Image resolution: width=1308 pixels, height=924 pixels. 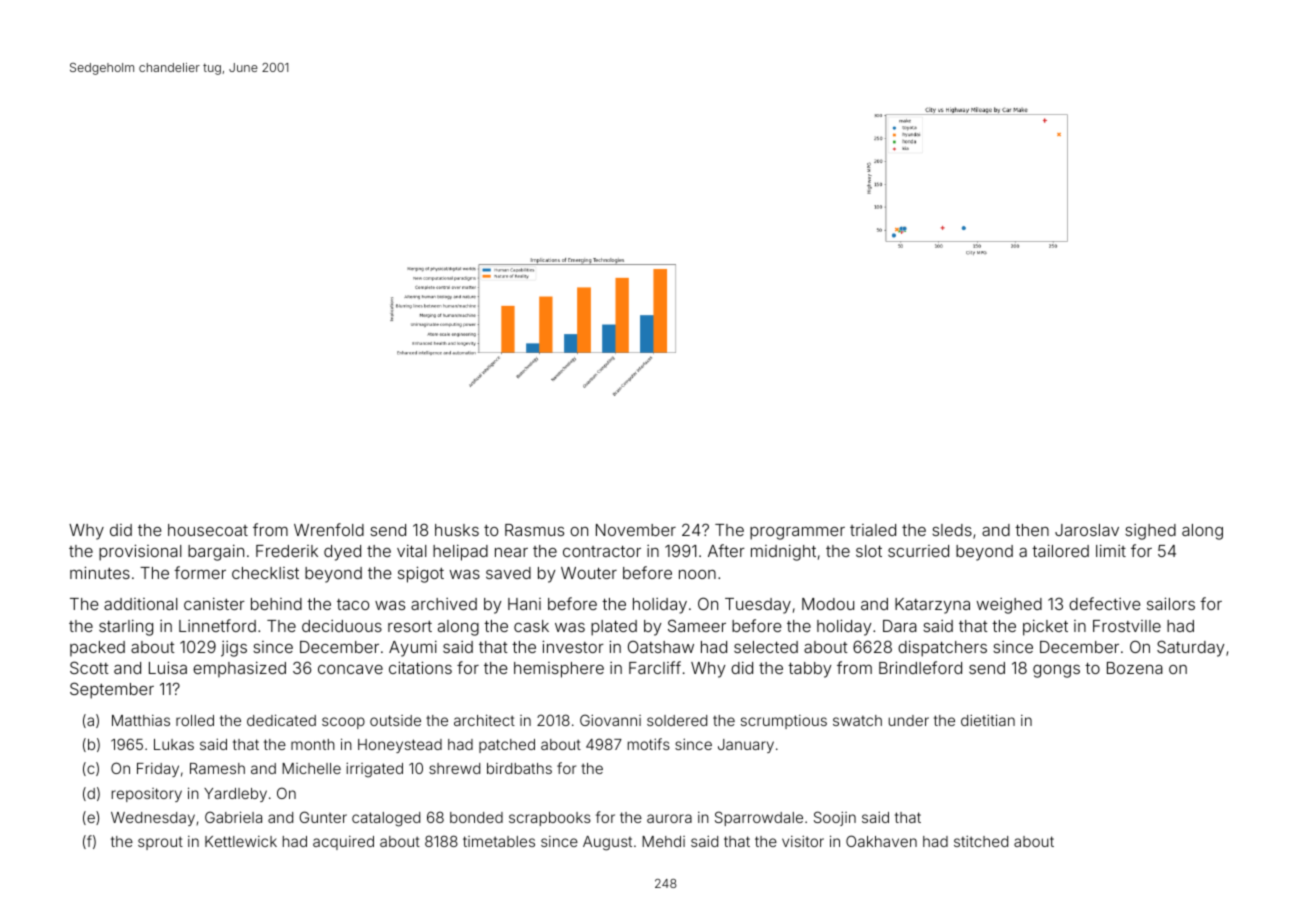 I want to click on trialed, so click(x=873, y=530).
